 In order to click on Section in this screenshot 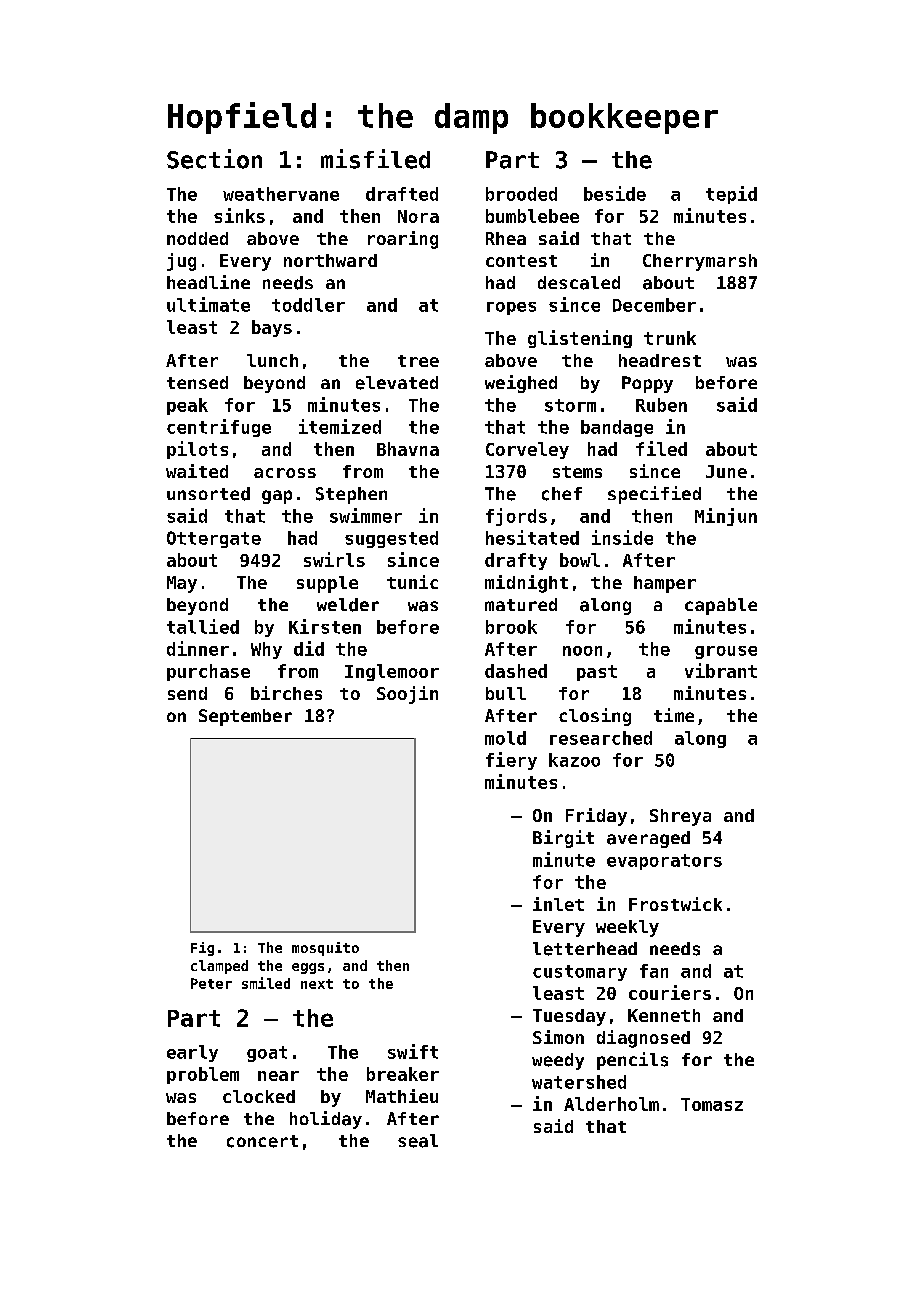, I will do `click(214, 159)`.
